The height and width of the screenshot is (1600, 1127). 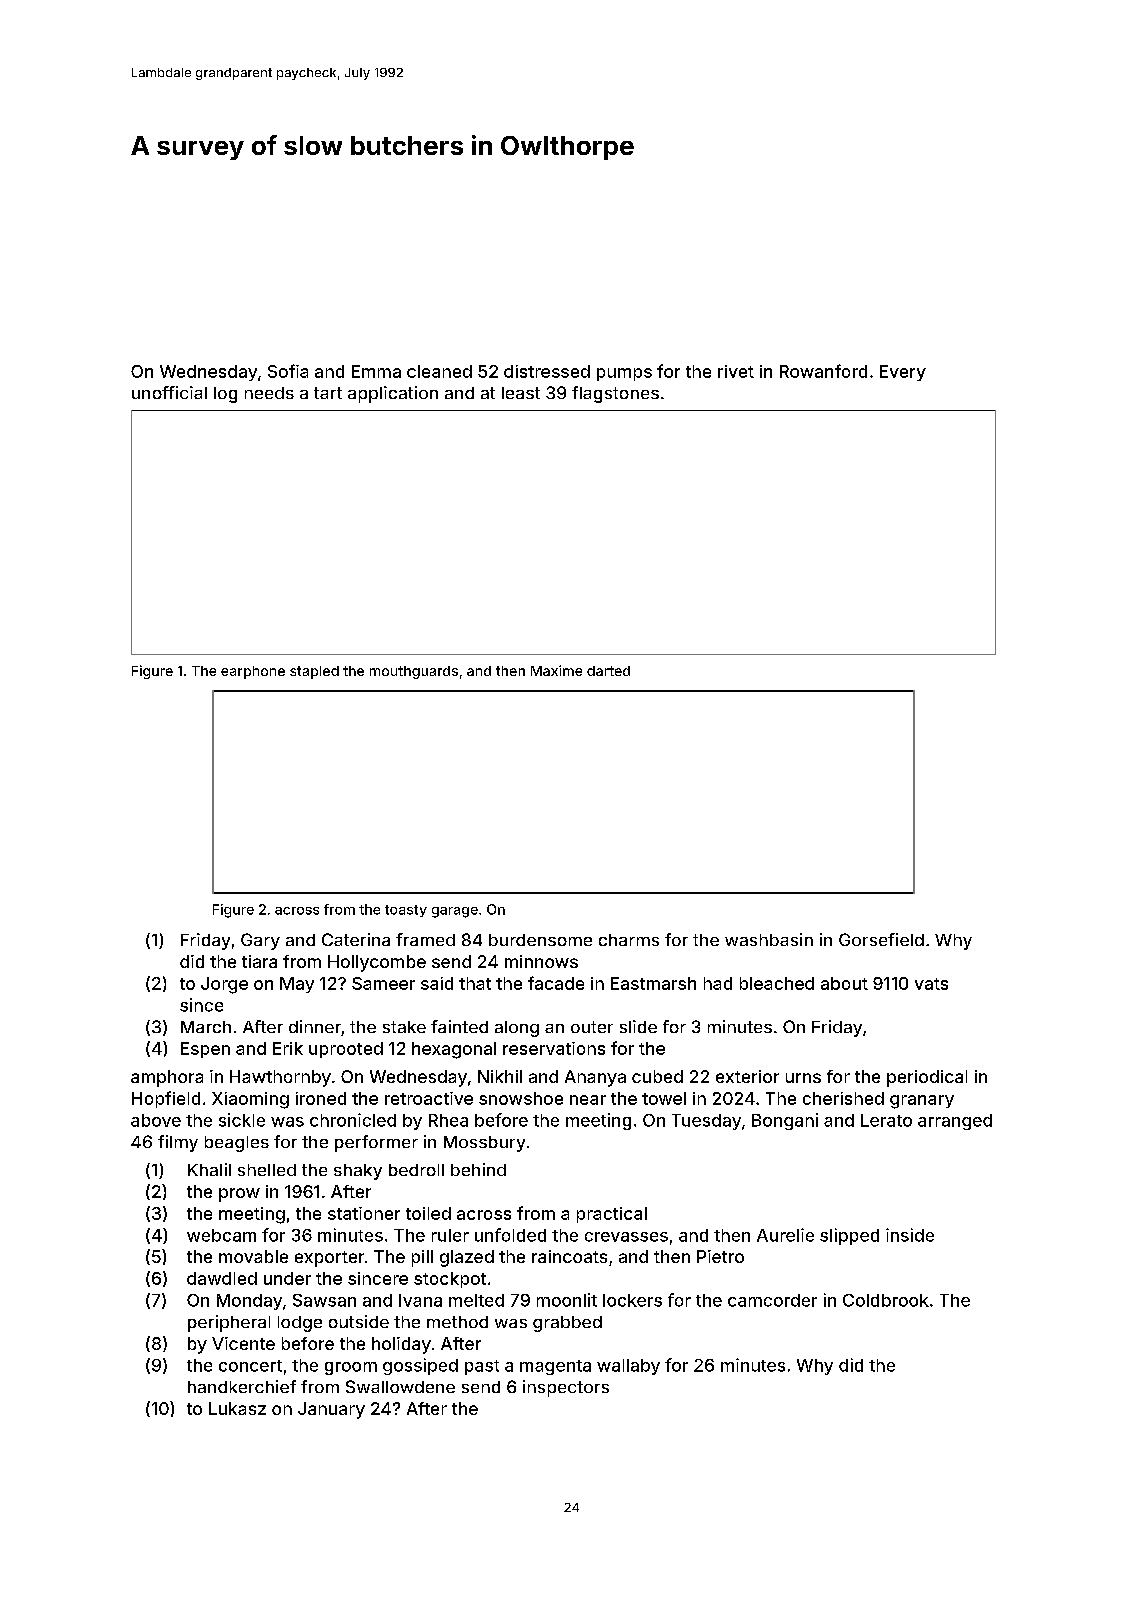 I want to click on moonlit, so click(x=567, y=1300).
